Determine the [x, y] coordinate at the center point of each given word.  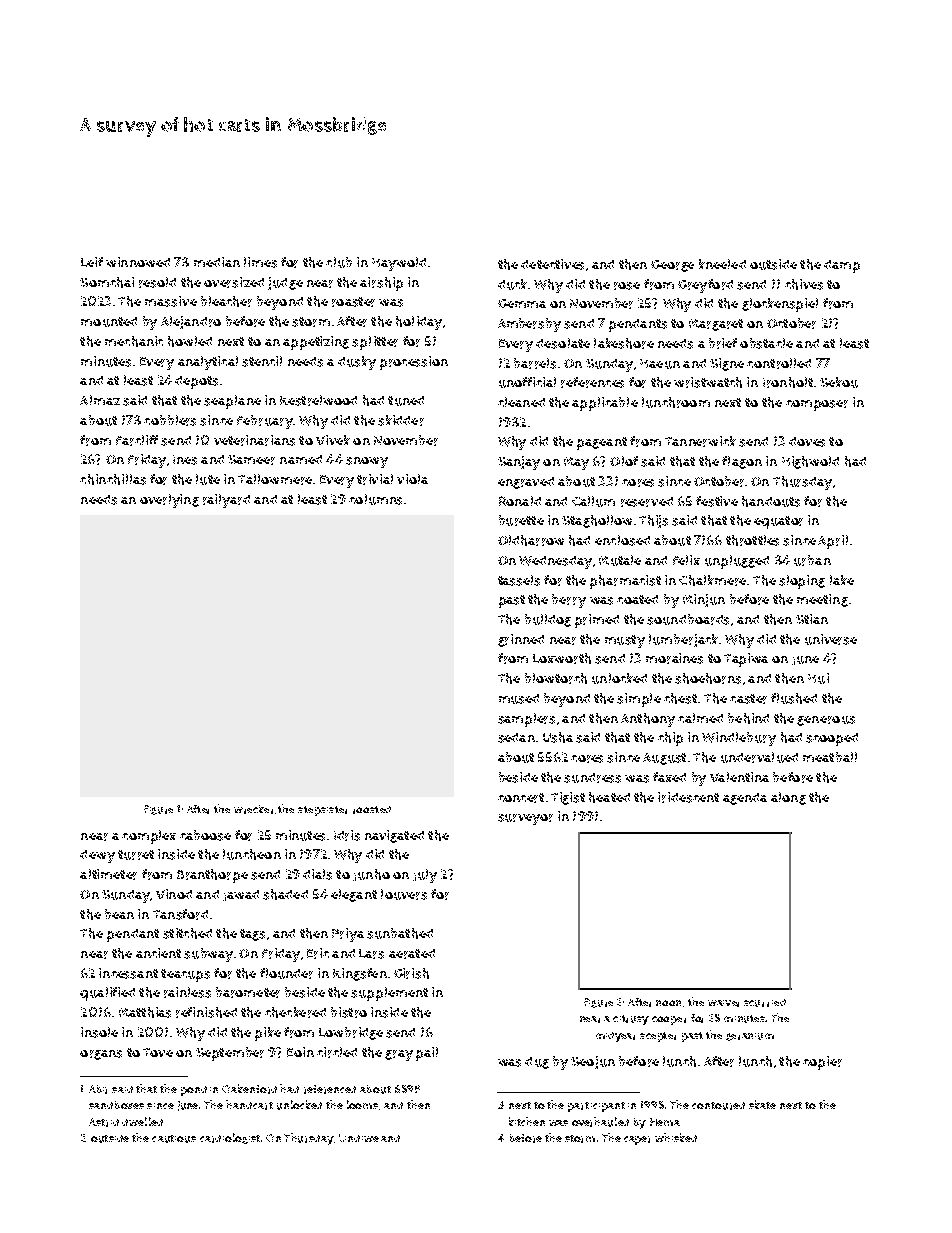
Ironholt [788, 382]
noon [668, 1003]
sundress [592, 778]
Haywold [399, 264]
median [217, 262]
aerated [412, 954]
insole [99, 1032]
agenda [745, 799]
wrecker [253, 809]
